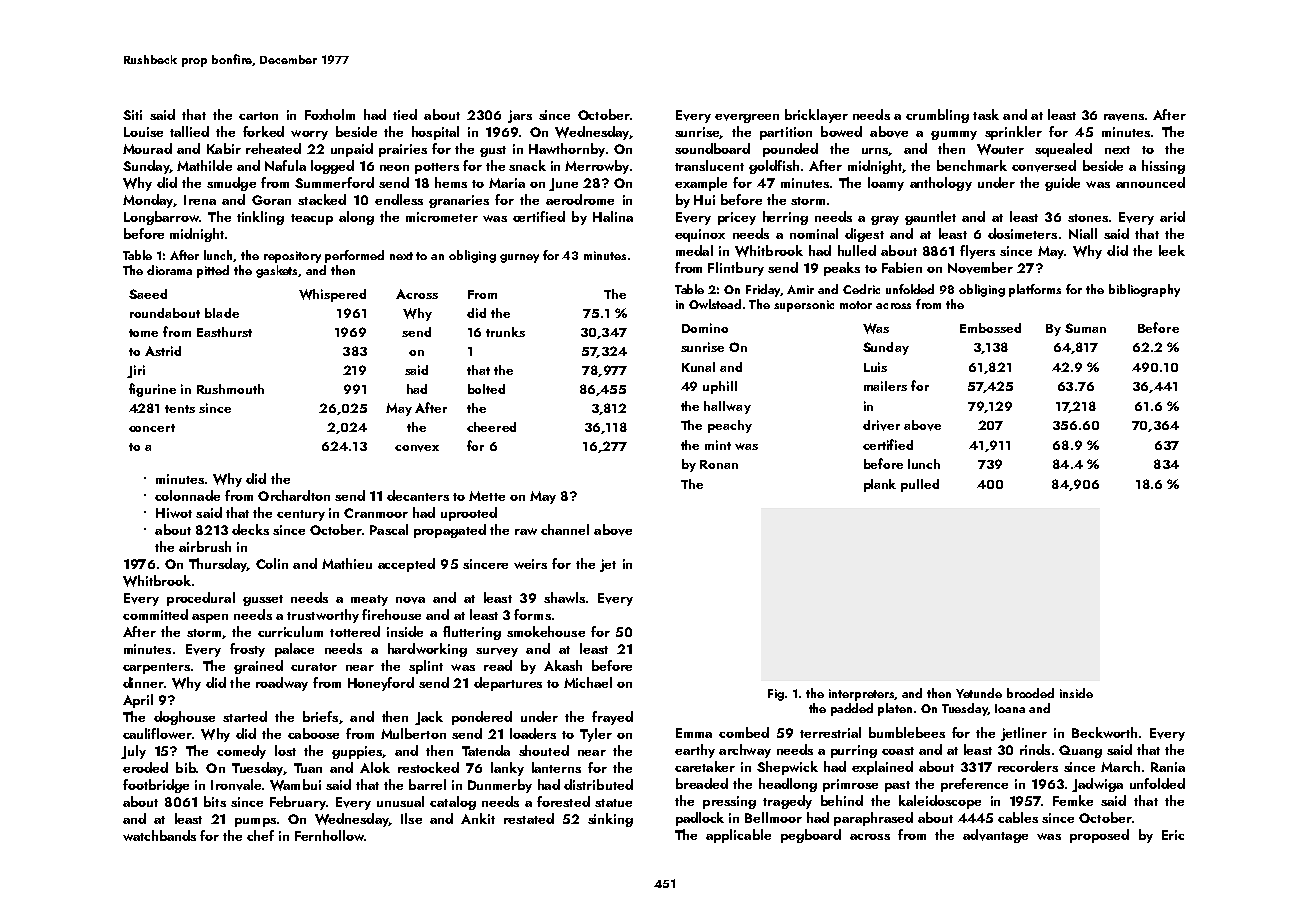 Image resolution: width=1308 pixels, height=924 pixels. What do you see at coordinates (292, 257) in the screenshot?
I see `repository` at bounding box center [292, 257].
